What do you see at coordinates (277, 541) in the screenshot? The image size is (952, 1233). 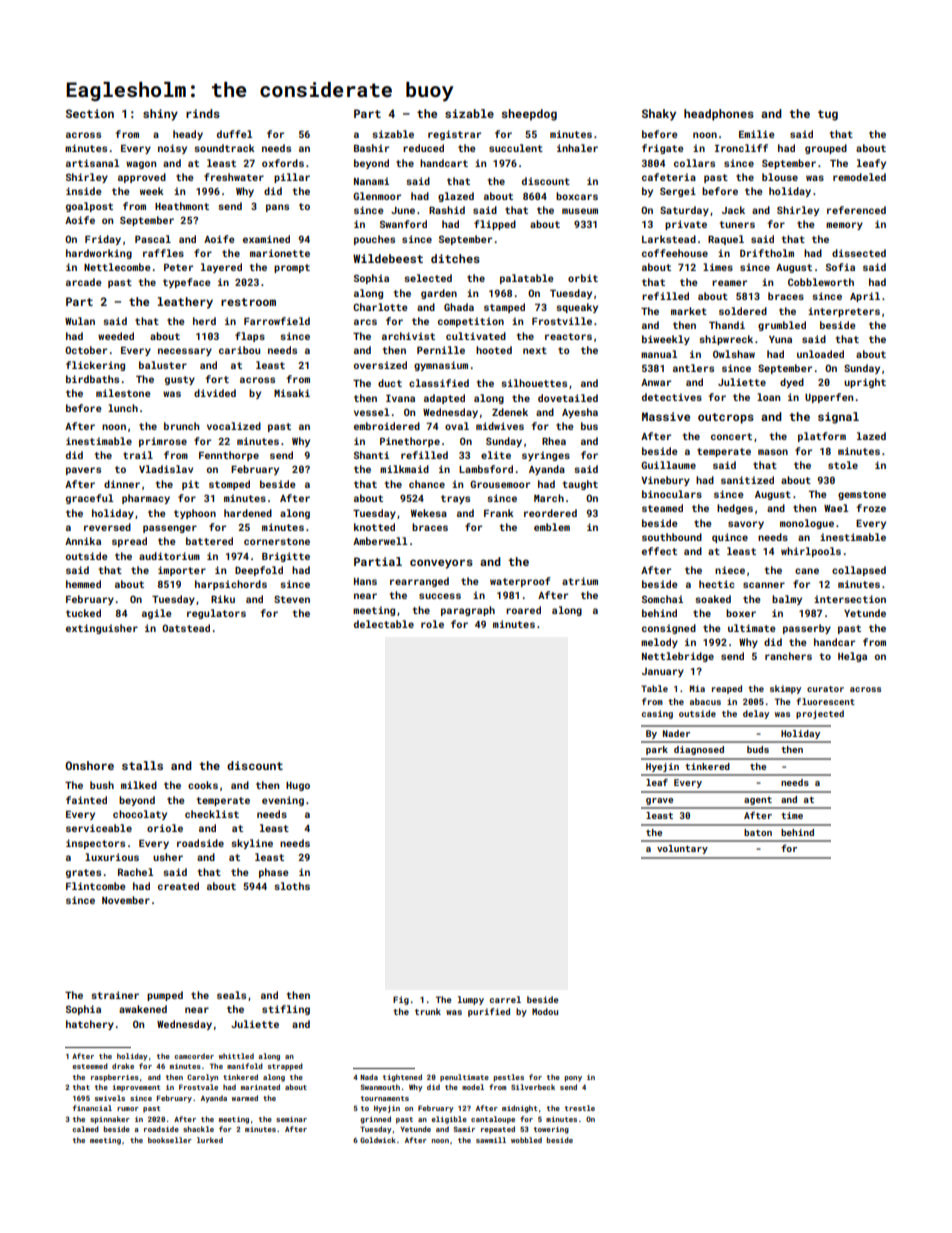 I see `cornerstone` at bounding box center [277, 541].
